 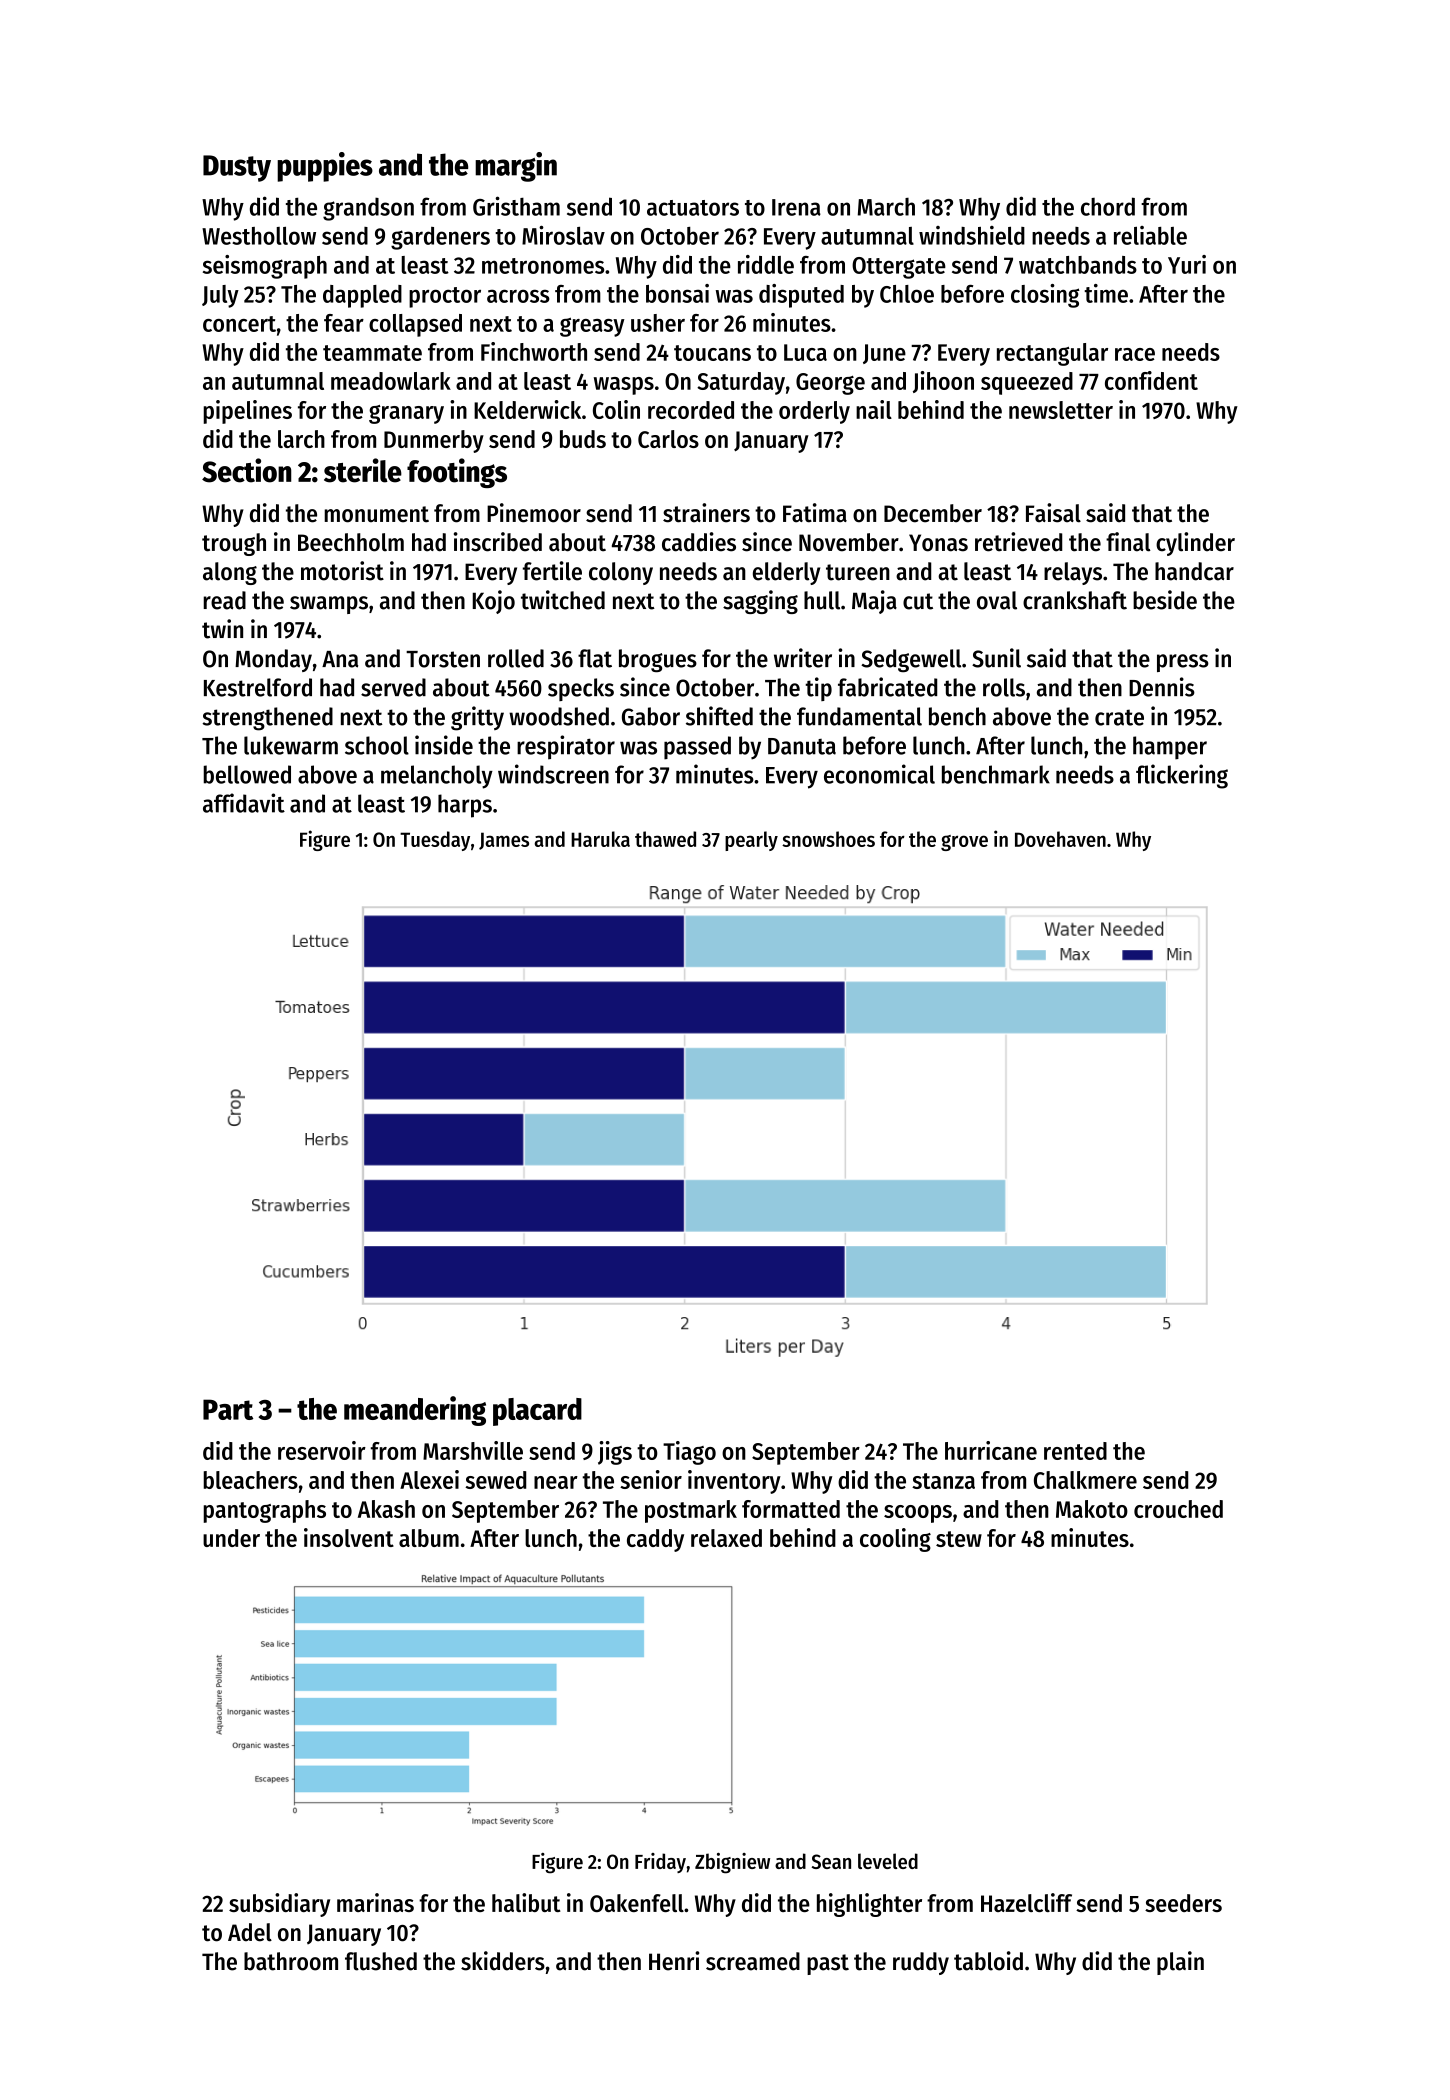 What do you see at coordinates (637, 1903) in the screenshot?
I see `Oakenfell` at bounding box center [637, 1903].
